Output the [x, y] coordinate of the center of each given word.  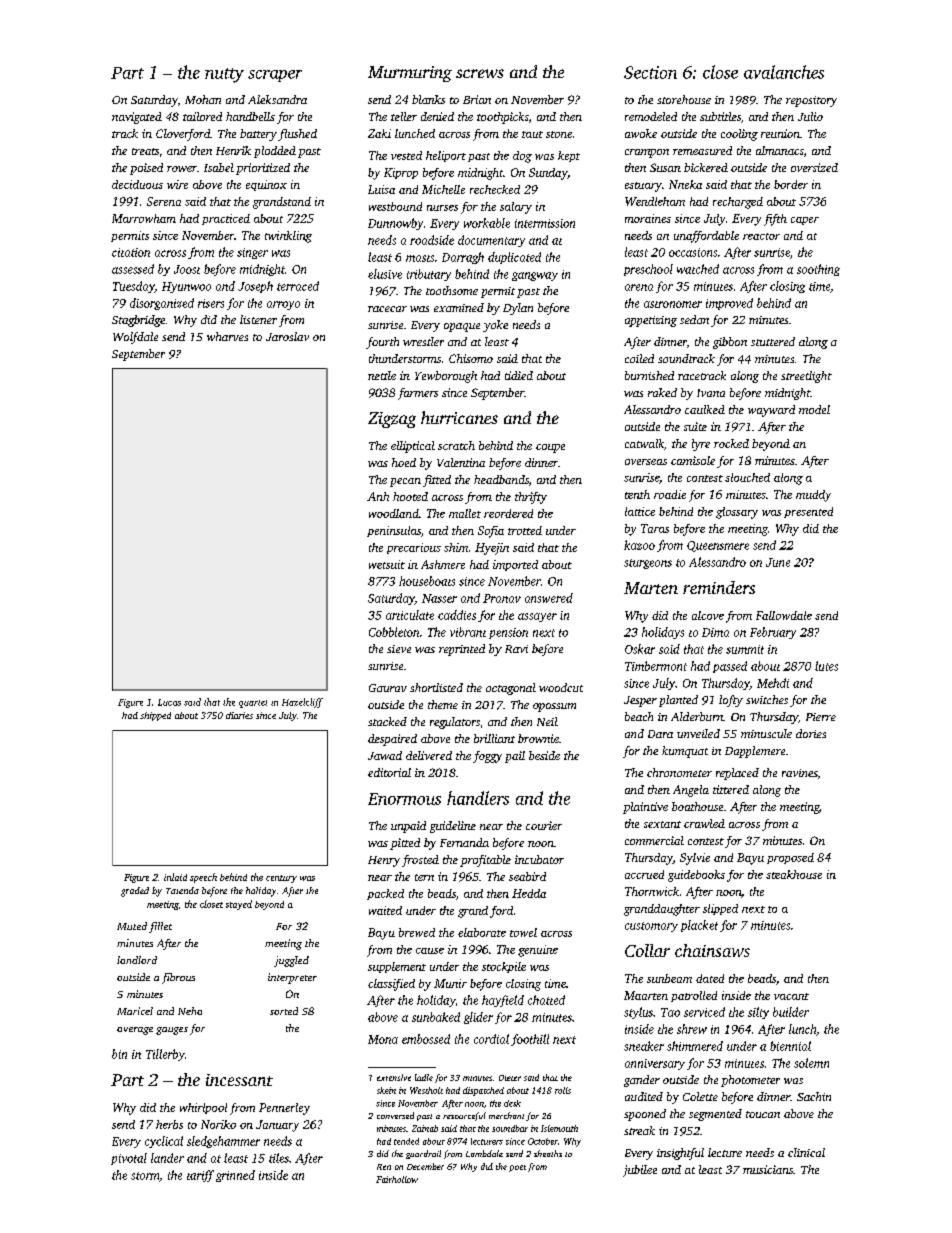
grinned [235, 1176]
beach [639, 716]
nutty [224, 75]
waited [385, 910]
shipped [155, 716]
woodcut [561, 687]
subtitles [720, 116]
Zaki [379, 133]
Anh [378, 496]
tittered [731, 789]
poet [517, 1168]
